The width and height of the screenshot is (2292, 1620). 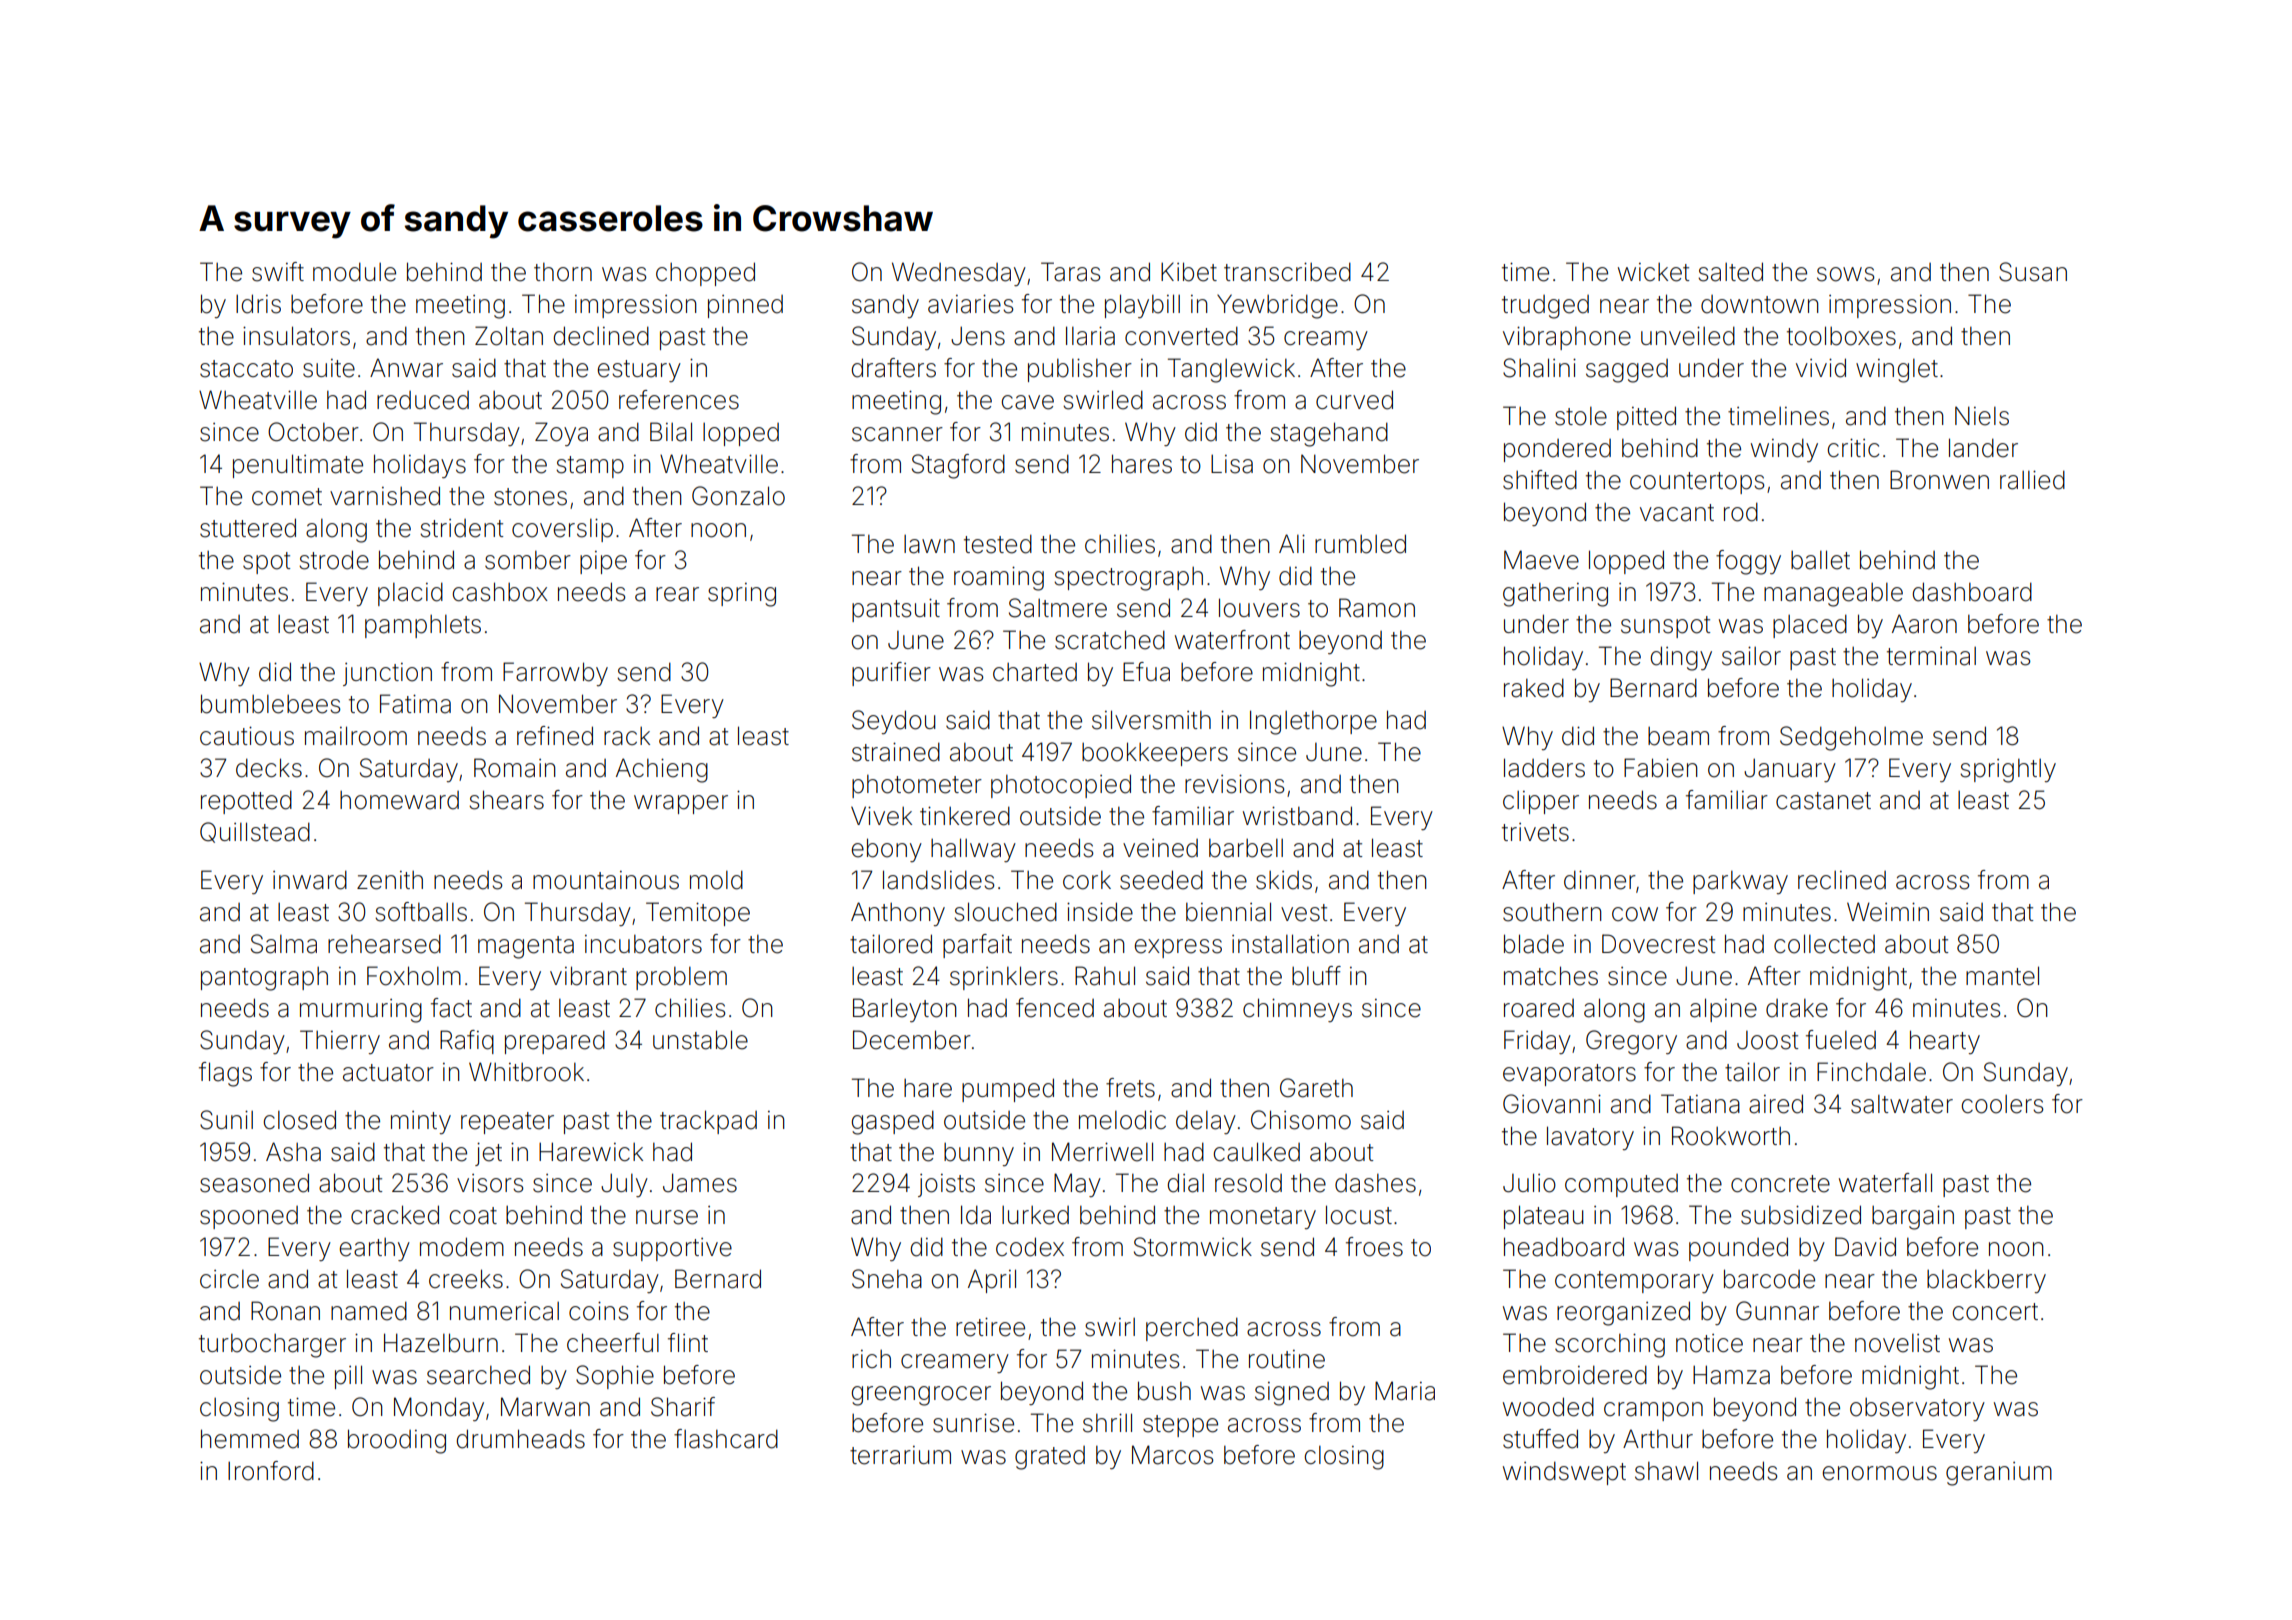 I want to click on grated, so click(x=1050, y=1458).
